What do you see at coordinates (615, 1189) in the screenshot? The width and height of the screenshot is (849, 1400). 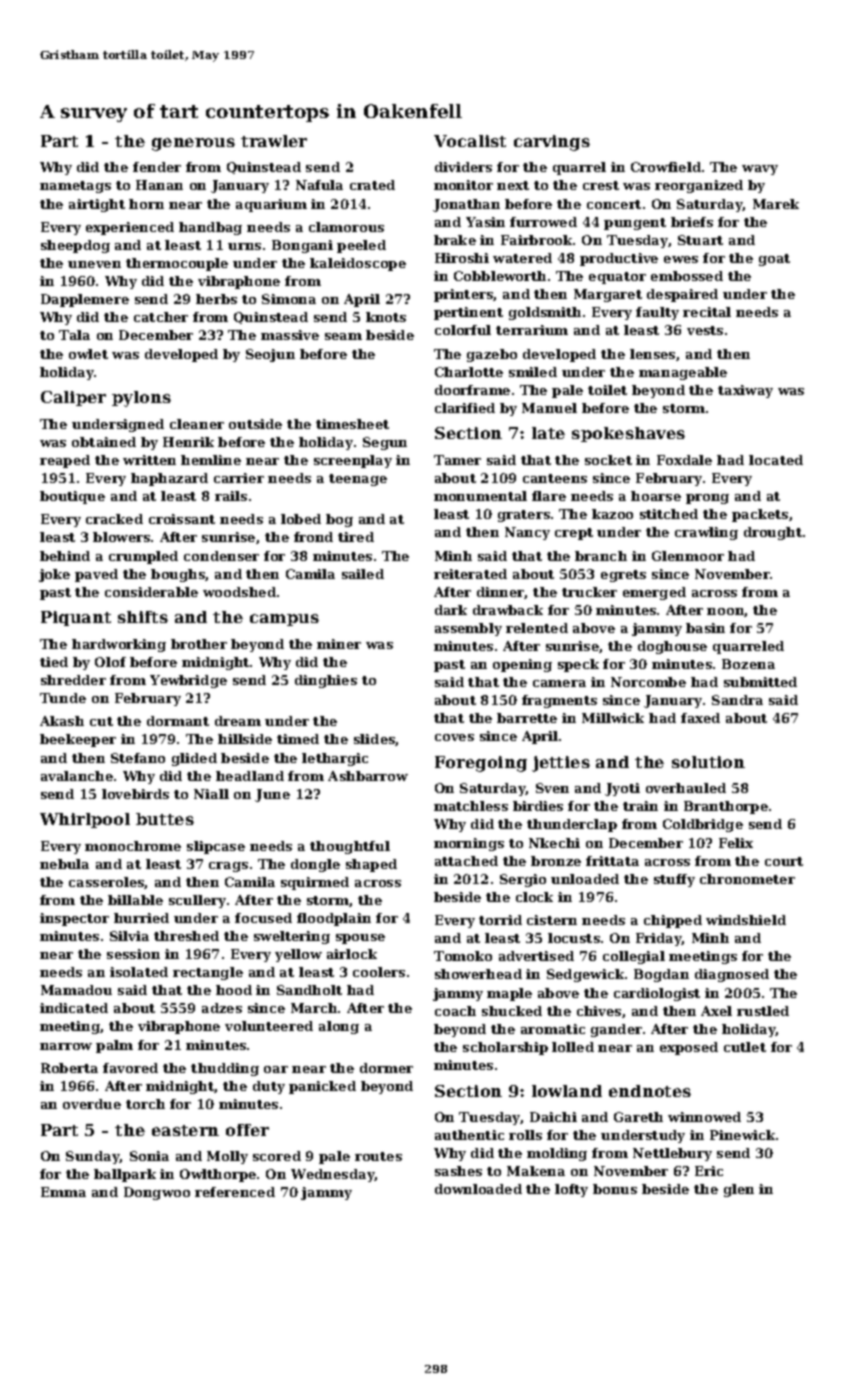 I see `bonus` at bounding box center [615, 1189].
